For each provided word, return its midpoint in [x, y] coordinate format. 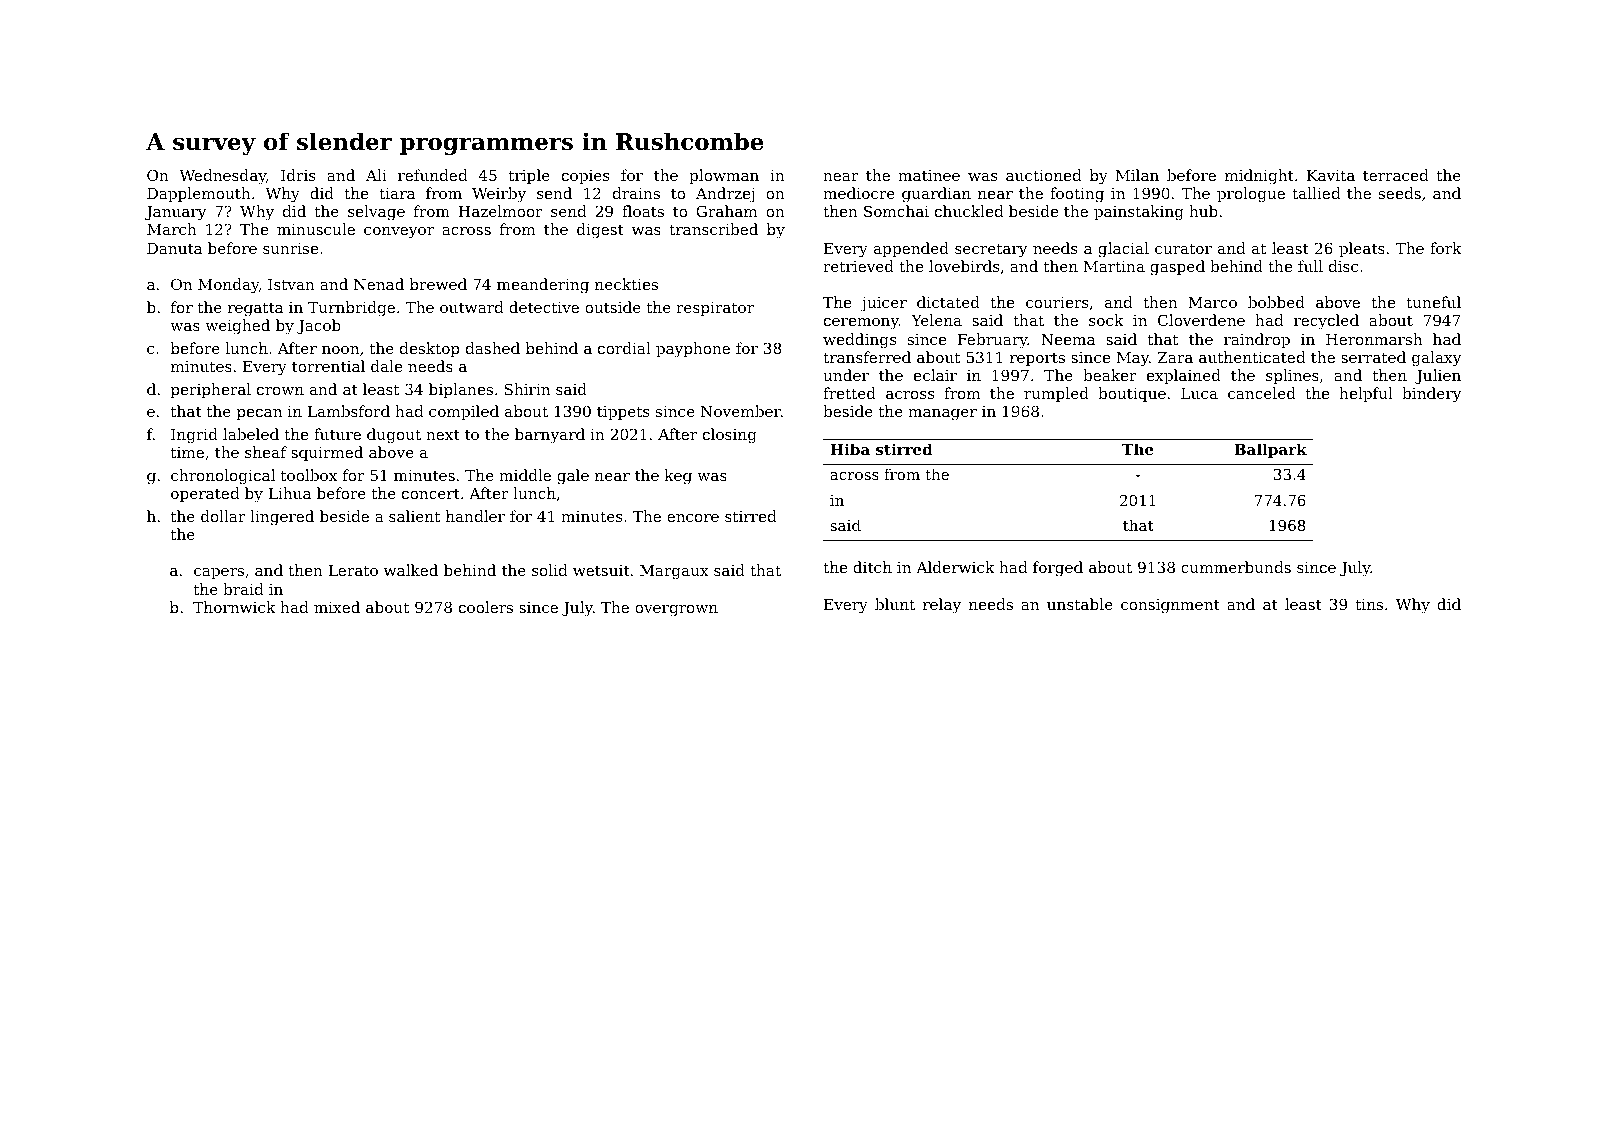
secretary [991, 250]
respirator [715, 309]
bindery [1432, 395]
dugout [394, 436]
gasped [1177, 268]
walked [411, 570]
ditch [872, 567]
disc [1343, 266]
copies [585, 177]
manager [942, 415]
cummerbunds [1236, 567]
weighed [237, 327]
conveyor [399, 233]
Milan [1137, 175]
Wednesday [222, 177]
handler [475, 516]
